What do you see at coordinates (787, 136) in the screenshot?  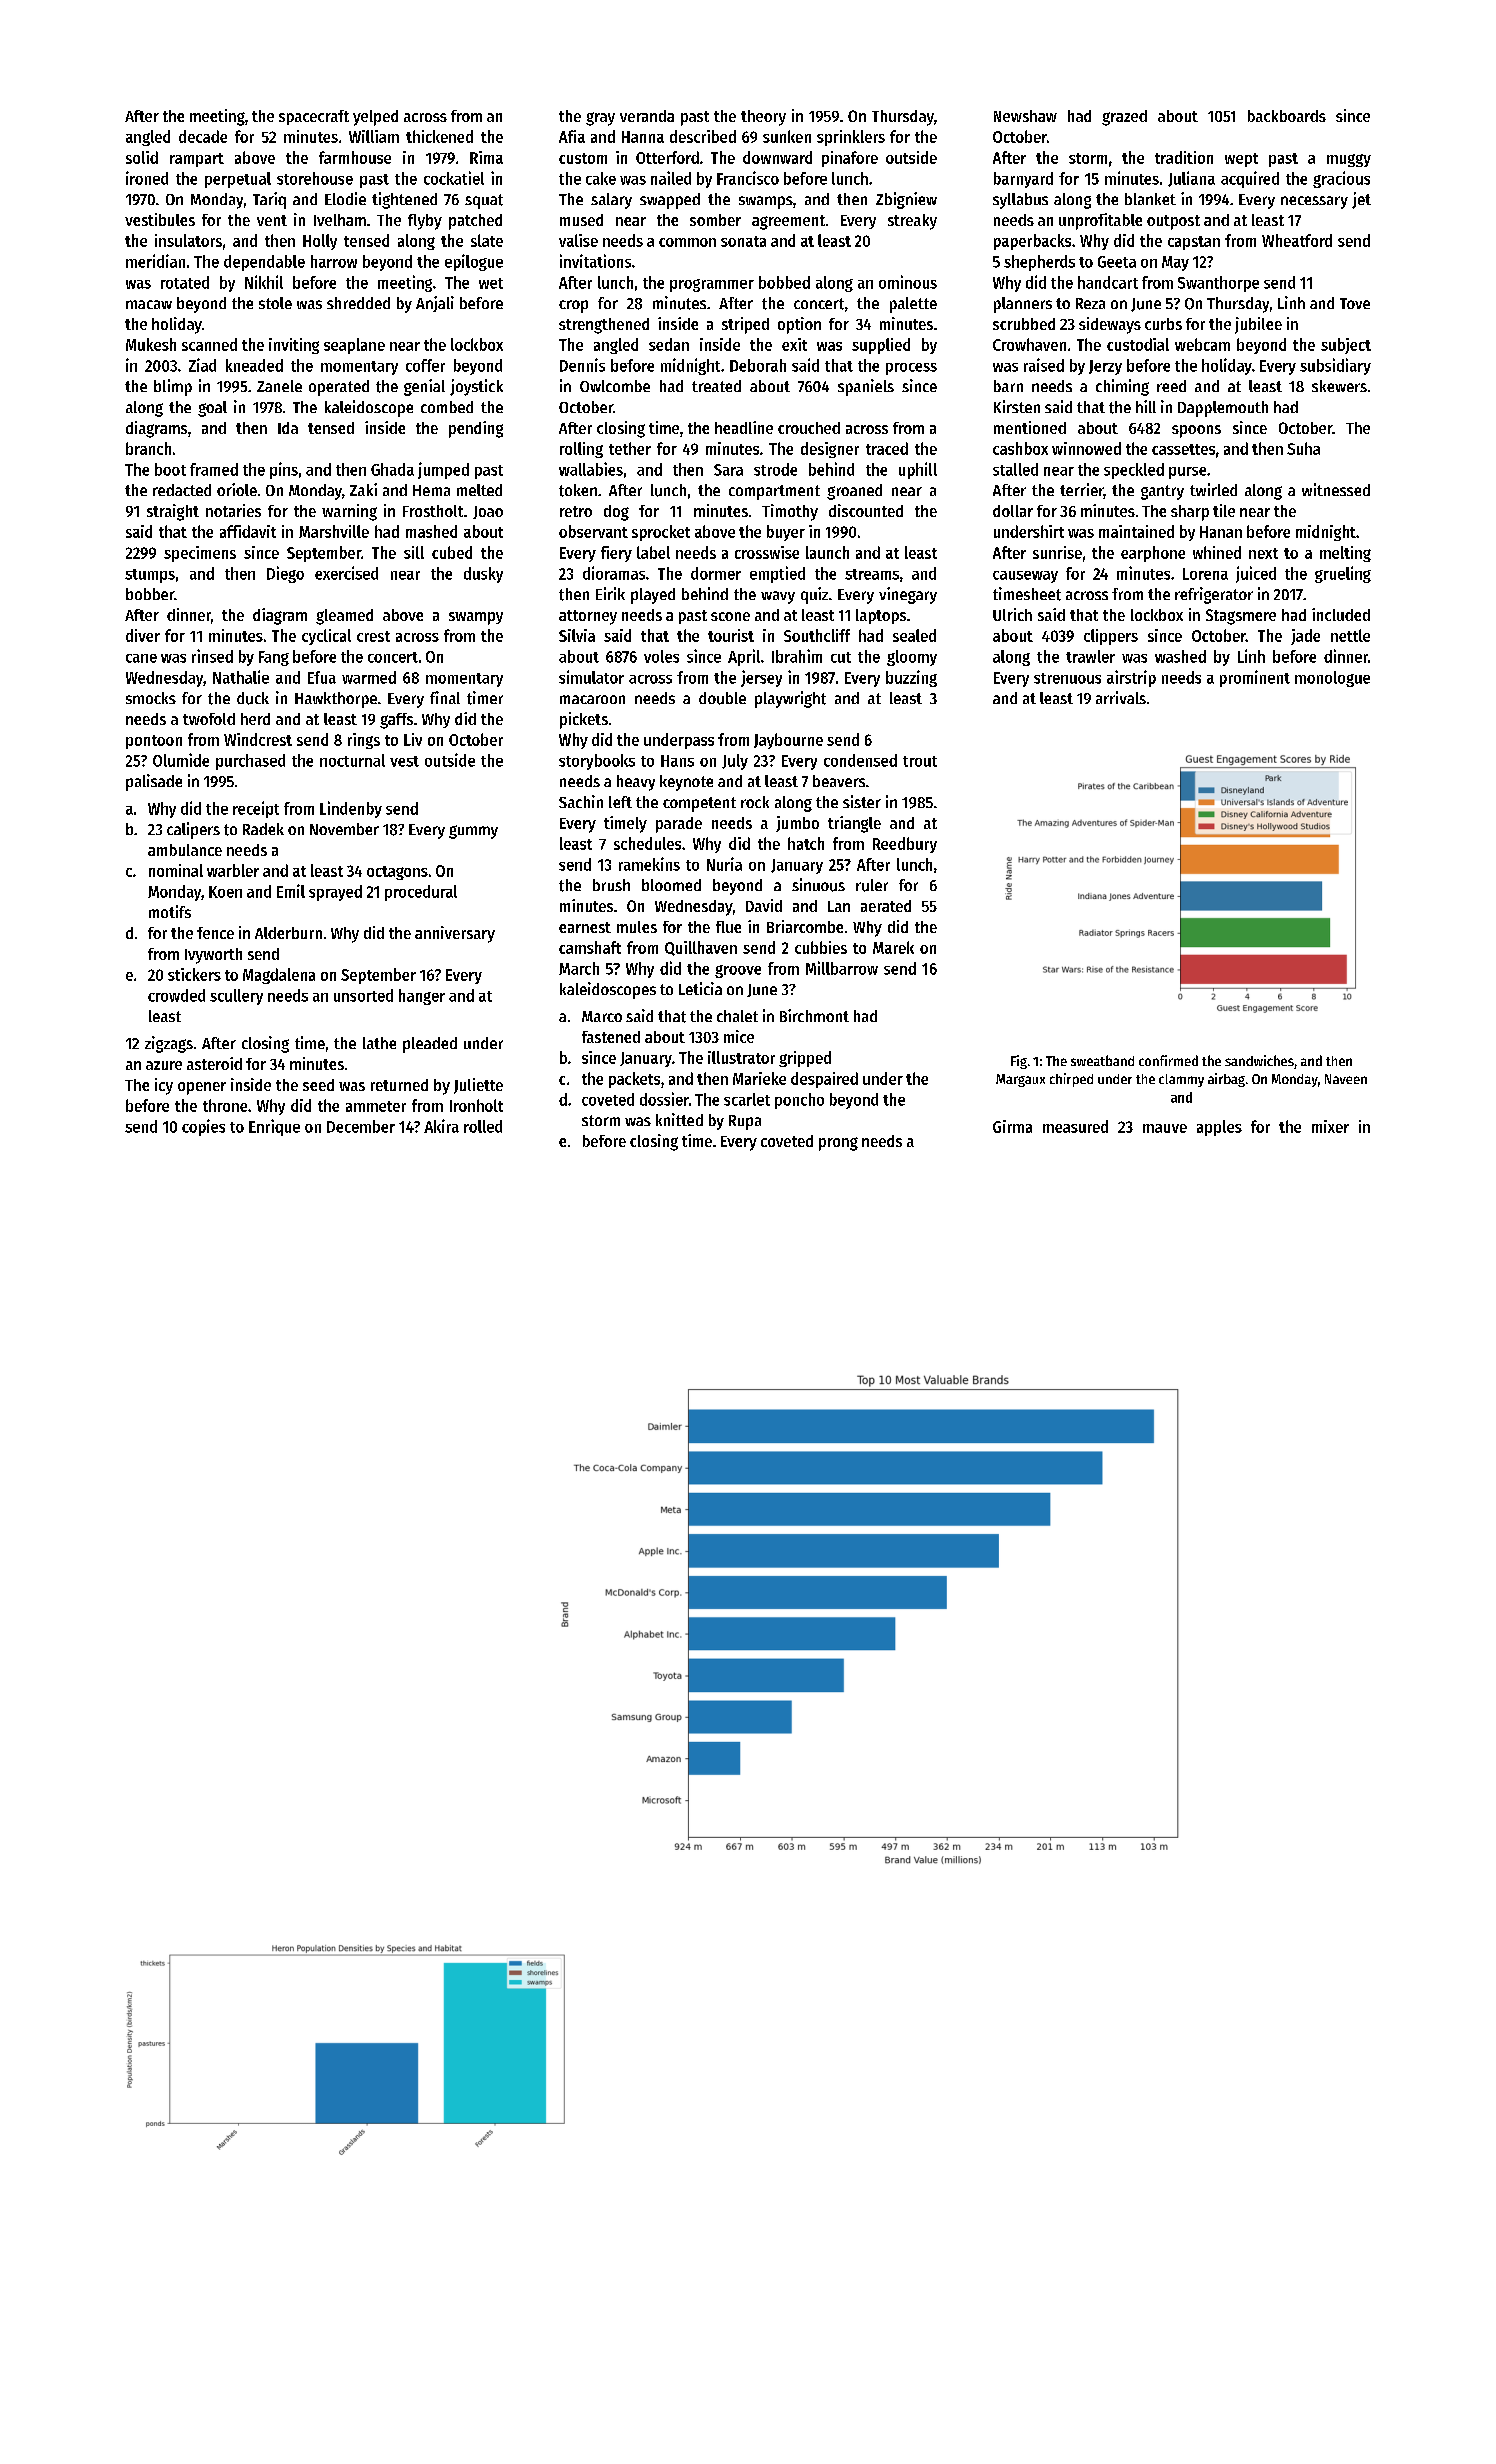 I see `sunken` at bounding box center [787, 136].
